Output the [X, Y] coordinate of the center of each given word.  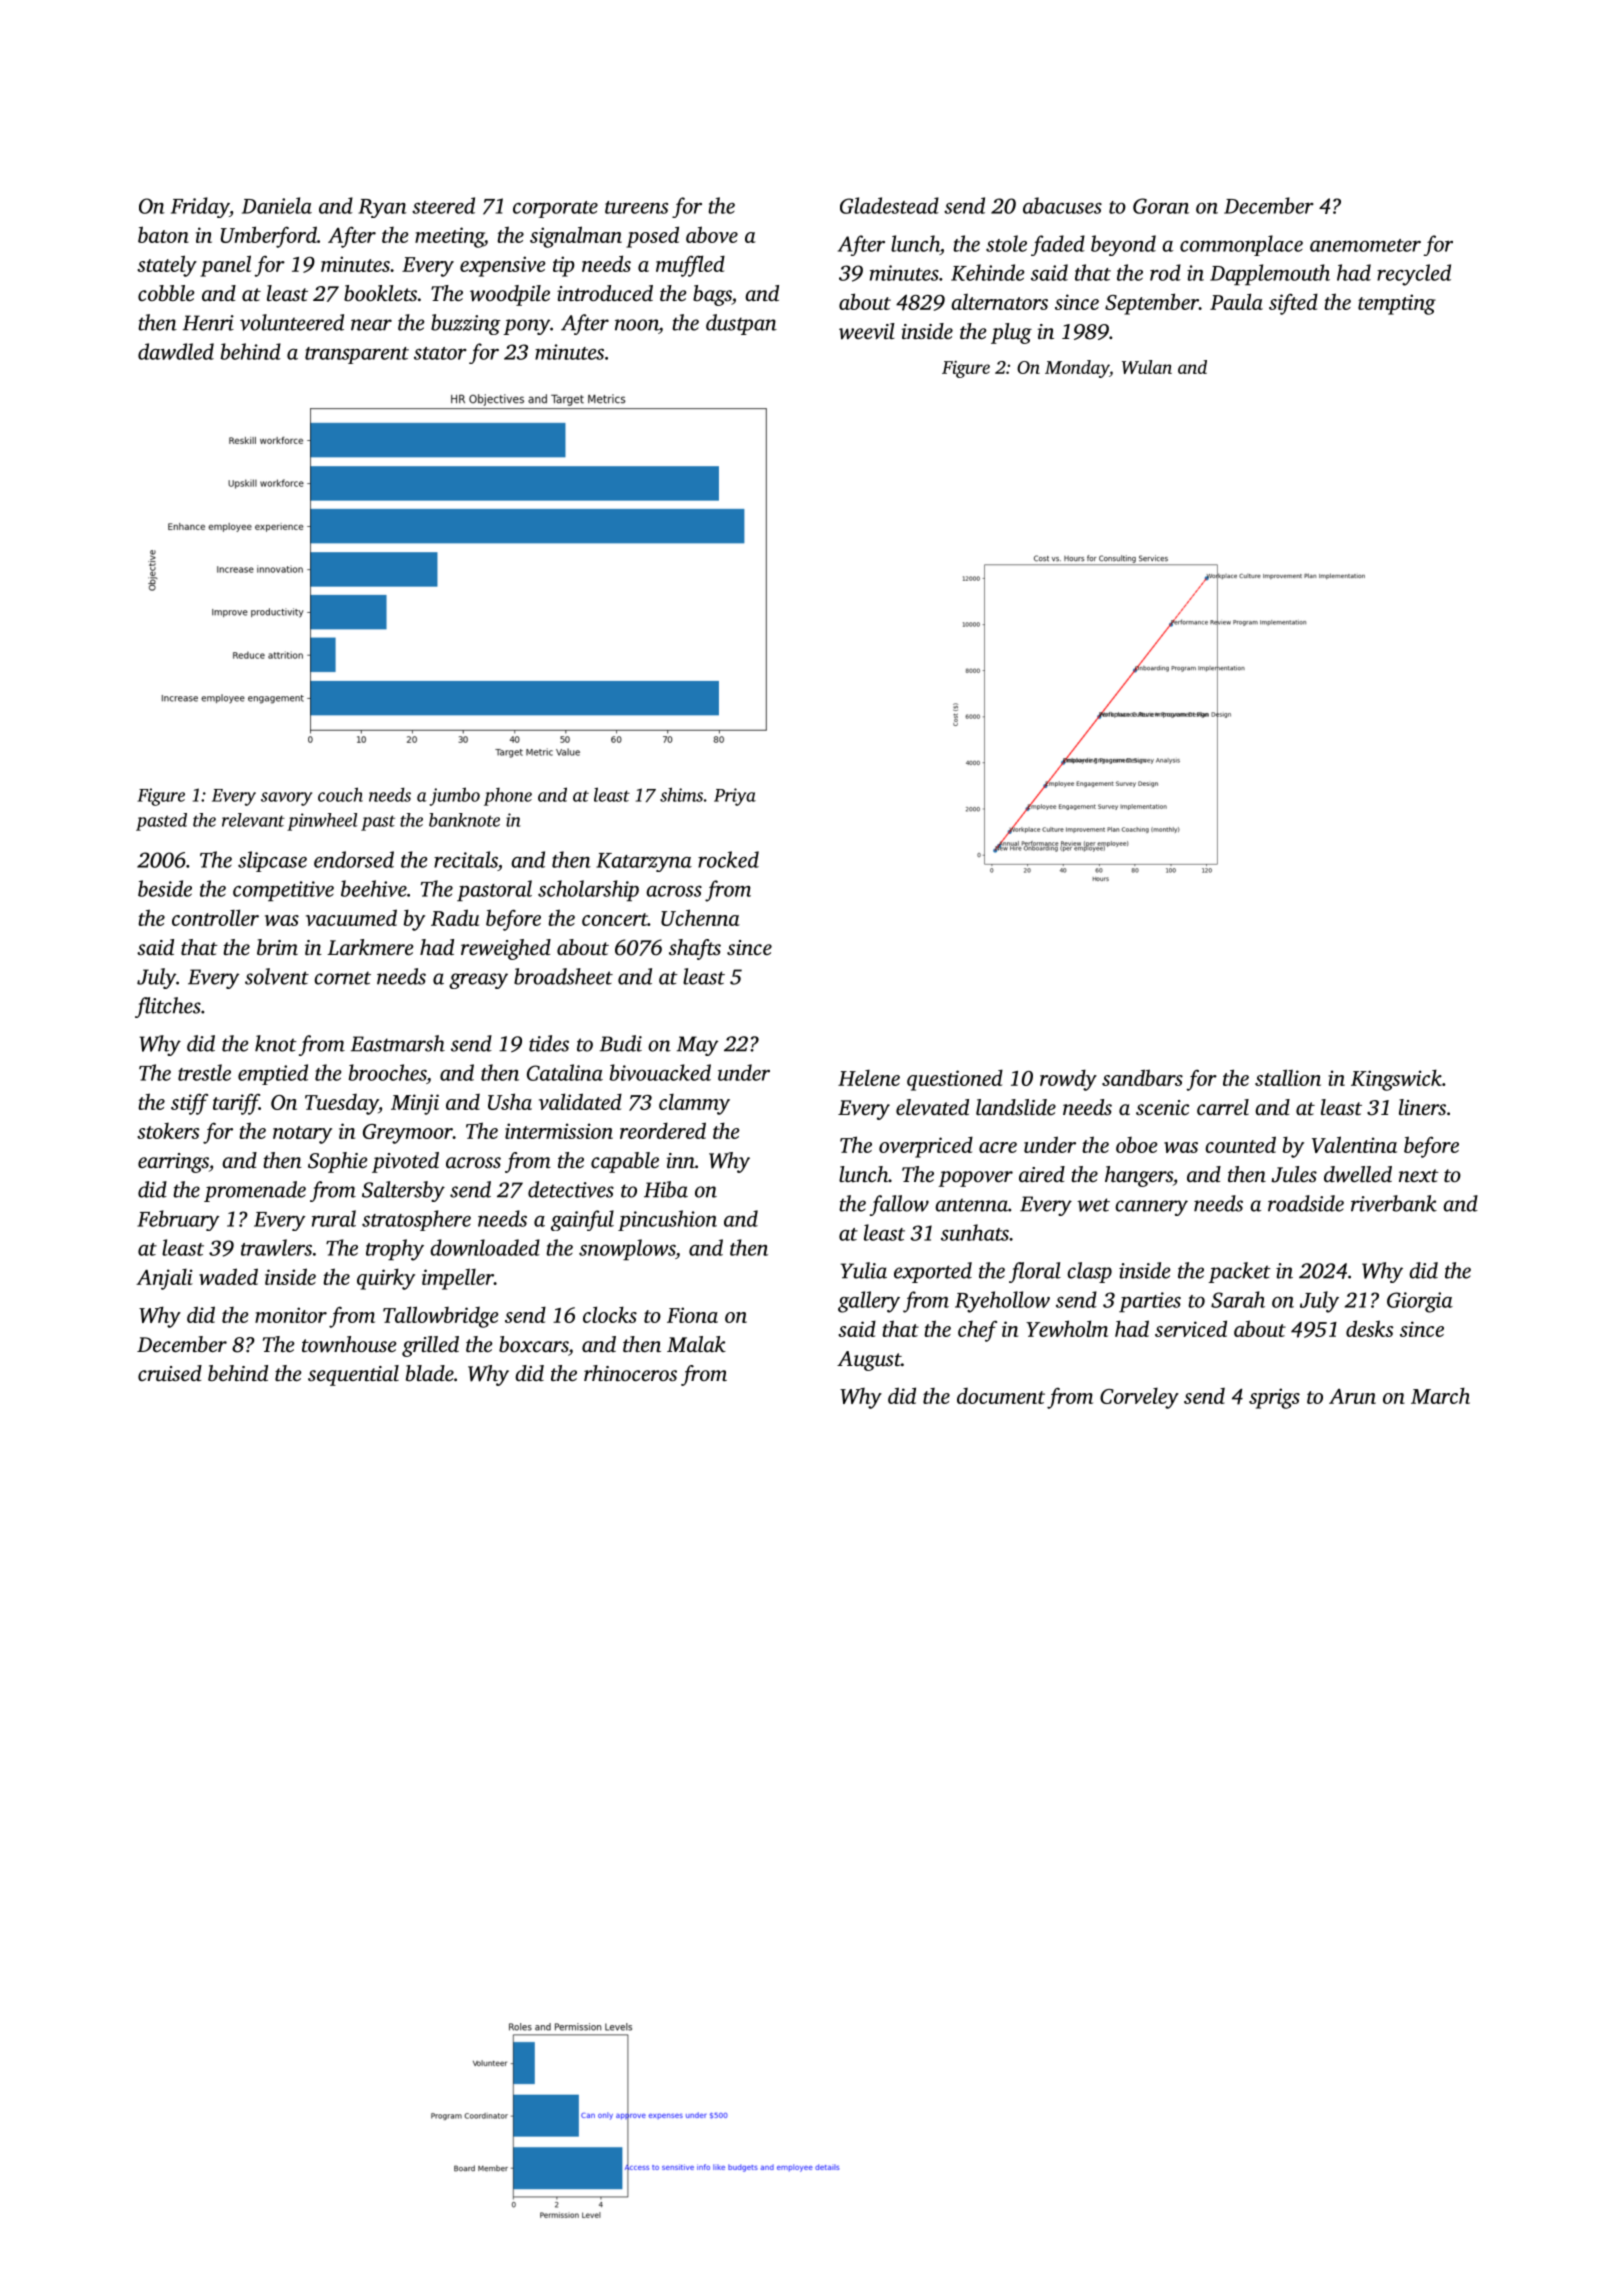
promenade [255, 1191]
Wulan [1147, 367]
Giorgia [1420, 1302]
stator [440, 353]
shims [681, 794]
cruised [170, 1373]
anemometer [1365, 245]
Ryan [382, 208]
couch [340, 794]
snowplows [627, 1250]
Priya [735, 797]
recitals [466, 859]
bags [712, 295]
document [1001, 1396]
